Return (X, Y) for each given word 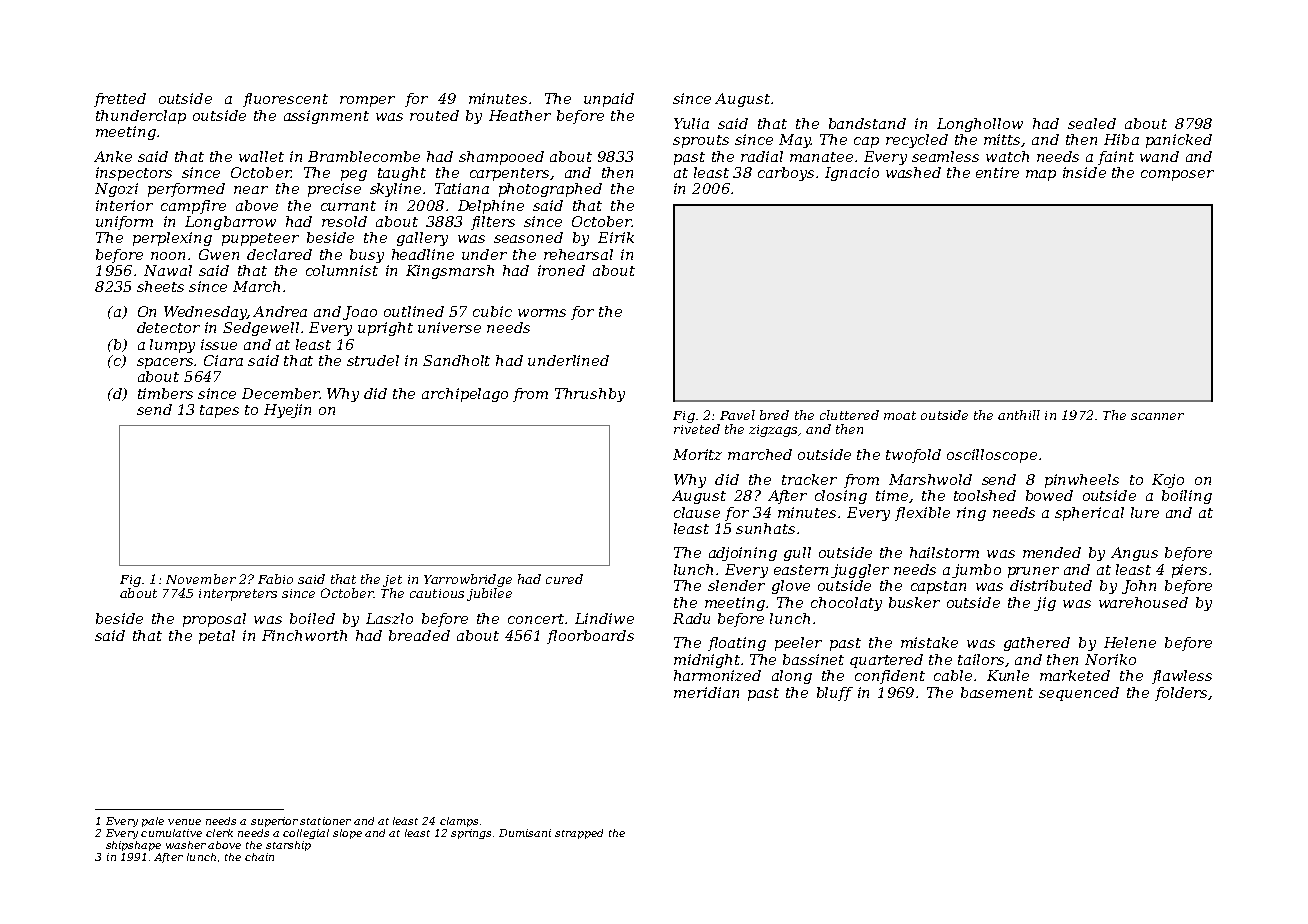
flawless (1182, 677)
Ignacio (852, 174)
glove (791, 587)
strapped (579, 834)
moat (900, 415)
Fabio (275, 579)
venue (184, 822)
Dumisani (525, 833)
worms (542, 313)
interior (124, 205)
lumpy (172, 346)
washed (913, 172)
